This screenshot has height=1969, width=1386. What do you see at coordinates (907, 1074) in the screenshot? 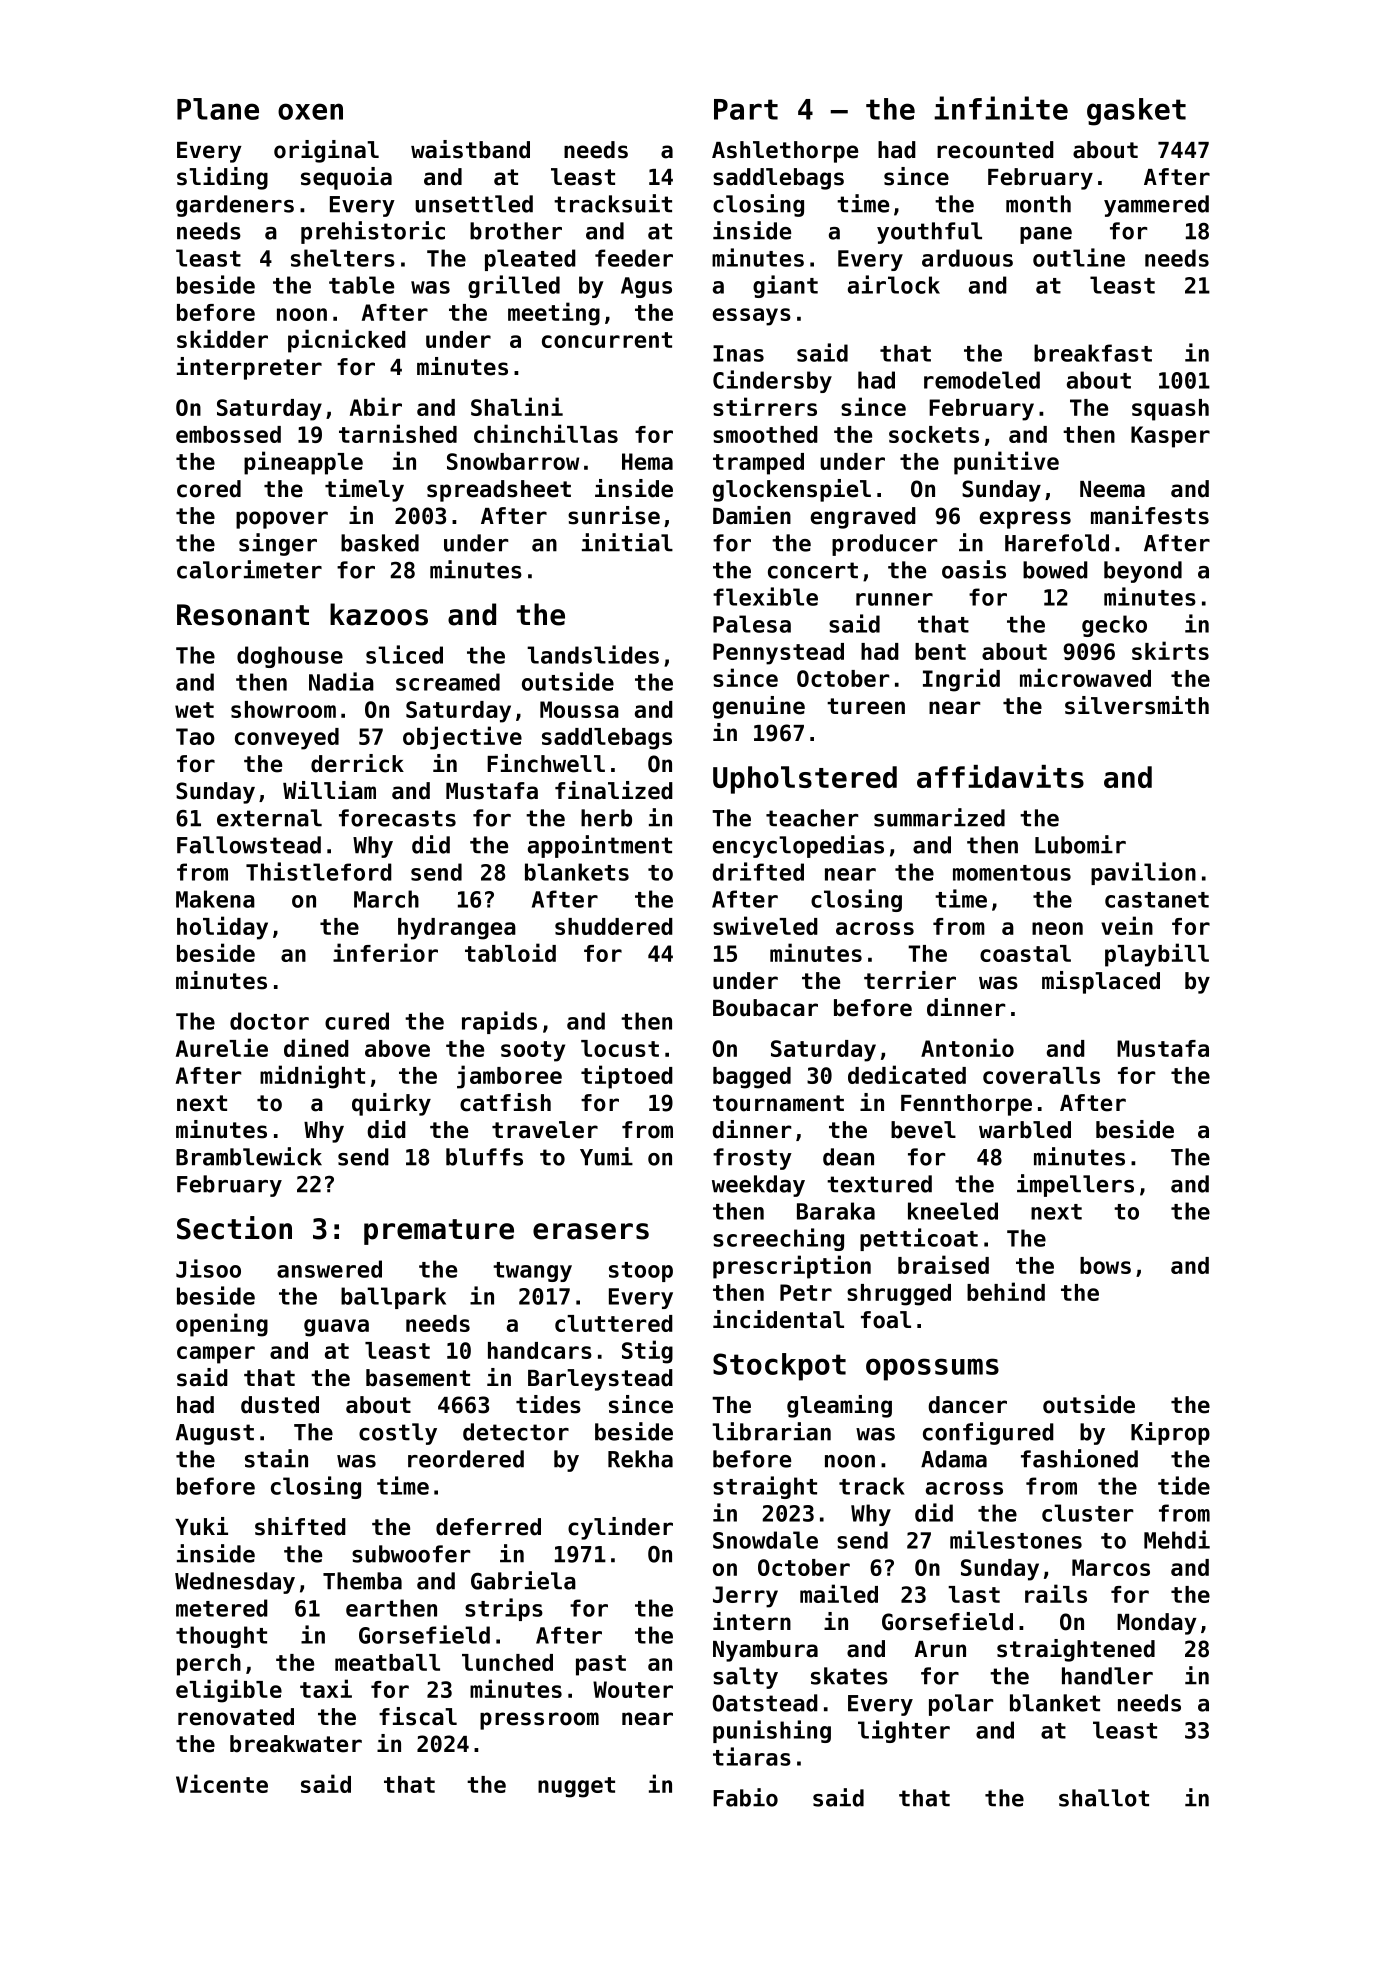
I see `dedicated` at bounding box center [907, 1074].
